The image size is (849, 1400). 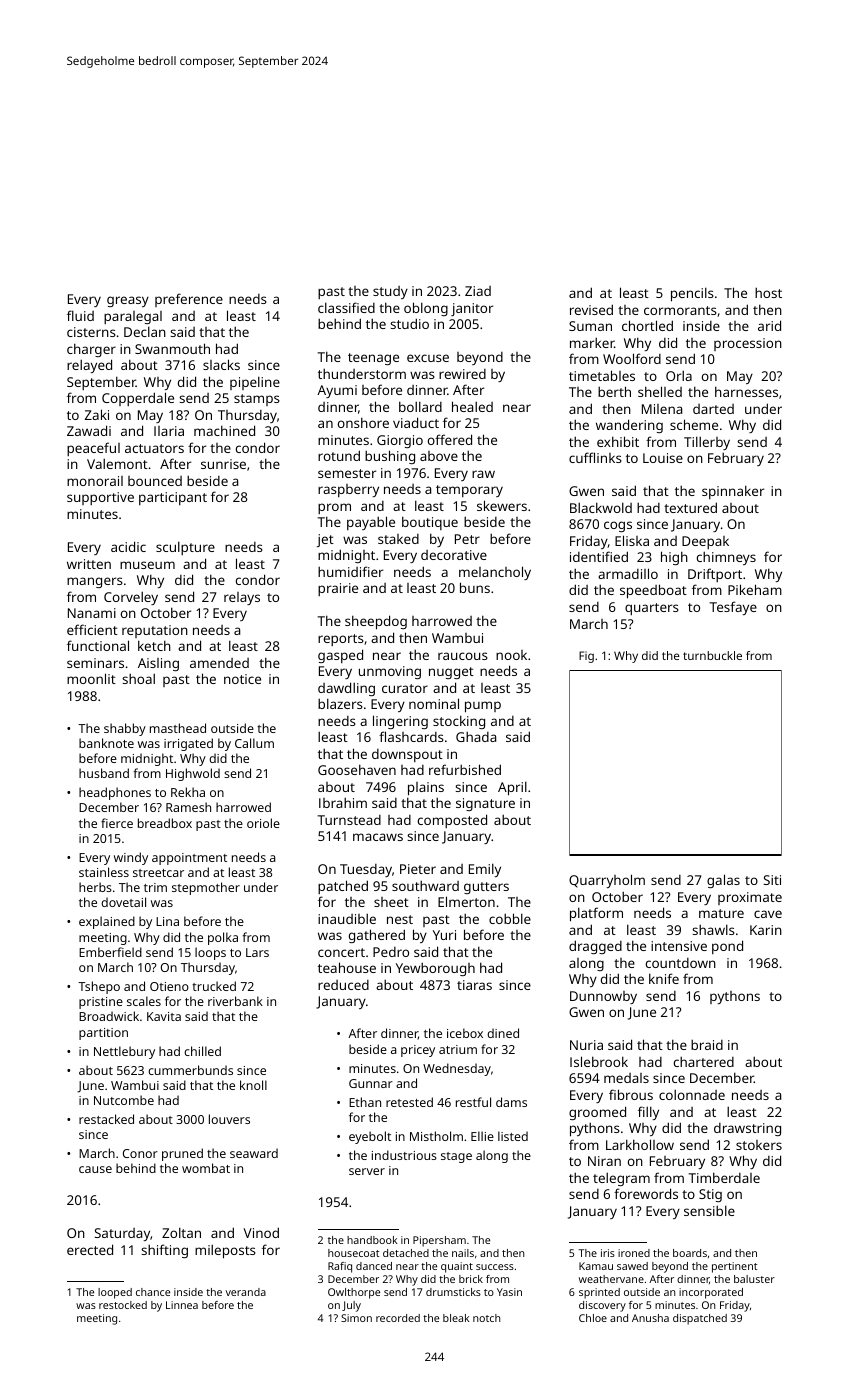 What do you see at coordinates (404, 1155) in the screenshot?
I see `industrious` at bounding box center [404, 1155].
